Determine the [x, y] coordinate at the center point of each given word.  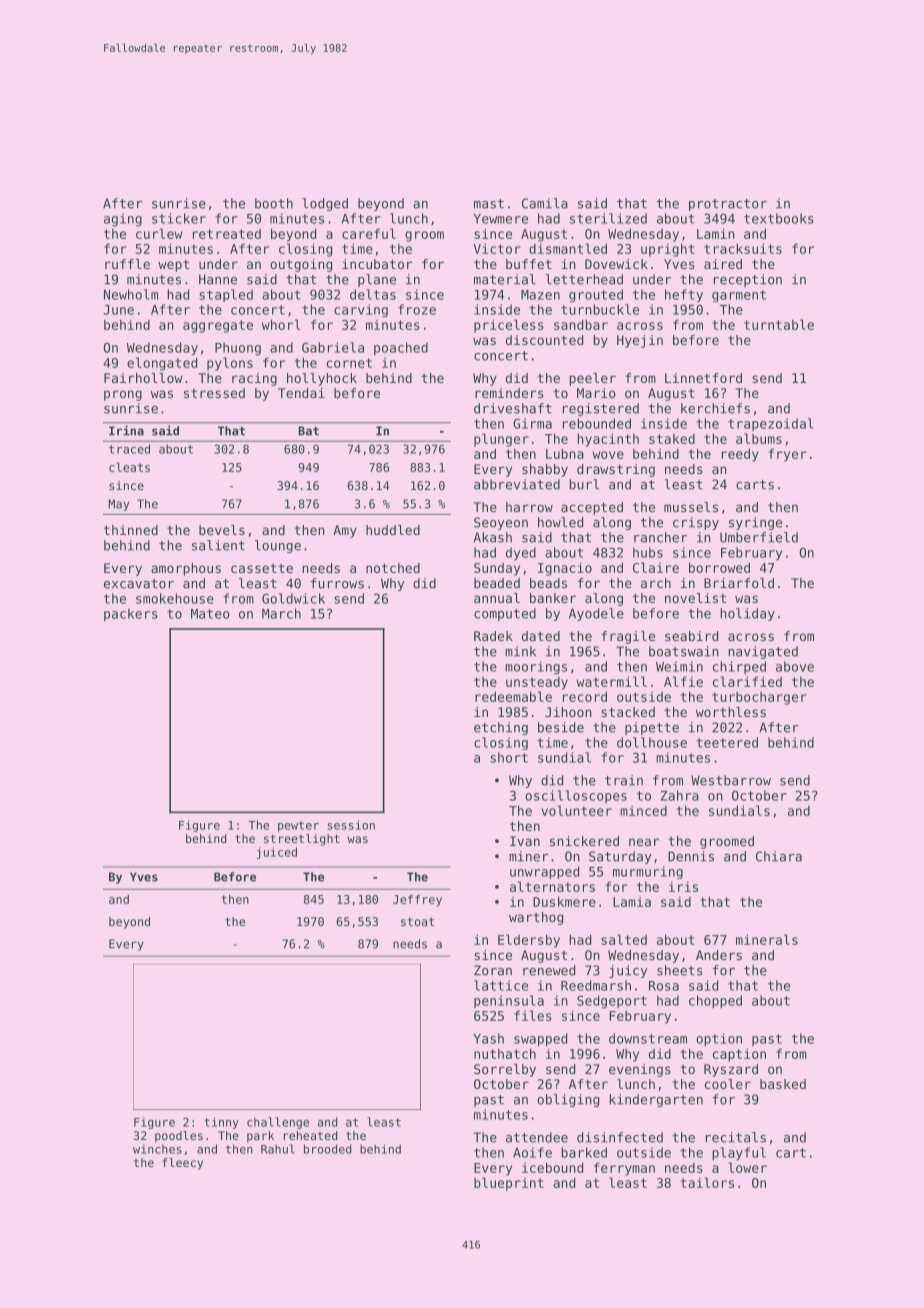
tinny [221, 1123]
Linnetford [703, 378]
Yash [489, 1038]
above [795, 666]
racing [254, 379]
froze [417, 309]
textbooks [779, 218]
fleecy [182, 1164]
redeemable [513, 696]
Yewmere [501, 219]
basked [783, 1084]
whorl [281, 324]
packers [131, 614]
